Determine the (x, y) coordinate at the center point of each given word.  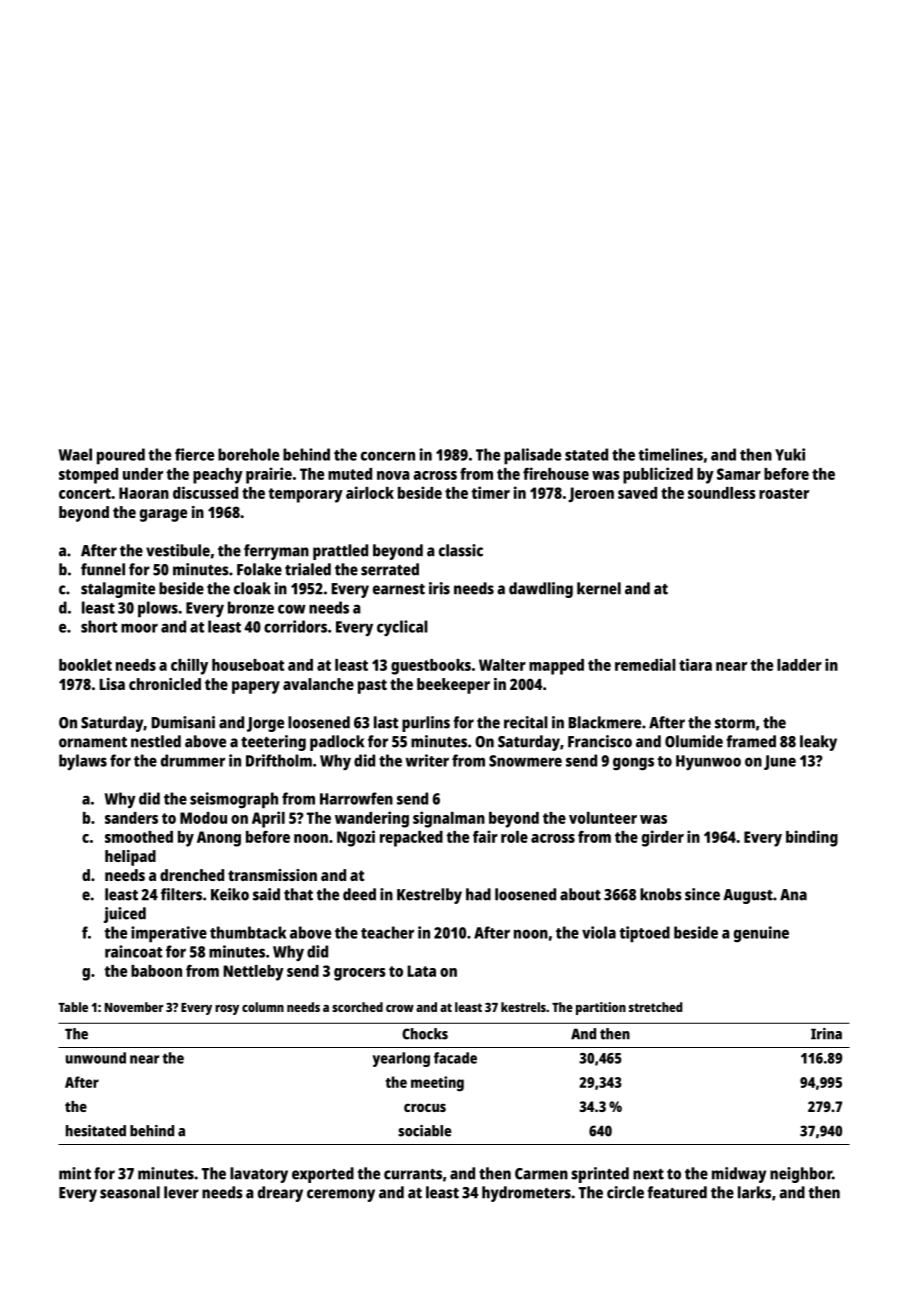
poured (121, 456)
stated (586, 454)
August (748, 896)
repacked (411, 839)
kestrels (523, 1007)
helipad (130, 858)
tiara (695, 664)
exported (323, 1175)
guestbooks (431, 667)
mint (75, 1173)
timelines (670, 454)
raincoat (133, 951)
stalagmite (118, 590)
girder (663, 838)
